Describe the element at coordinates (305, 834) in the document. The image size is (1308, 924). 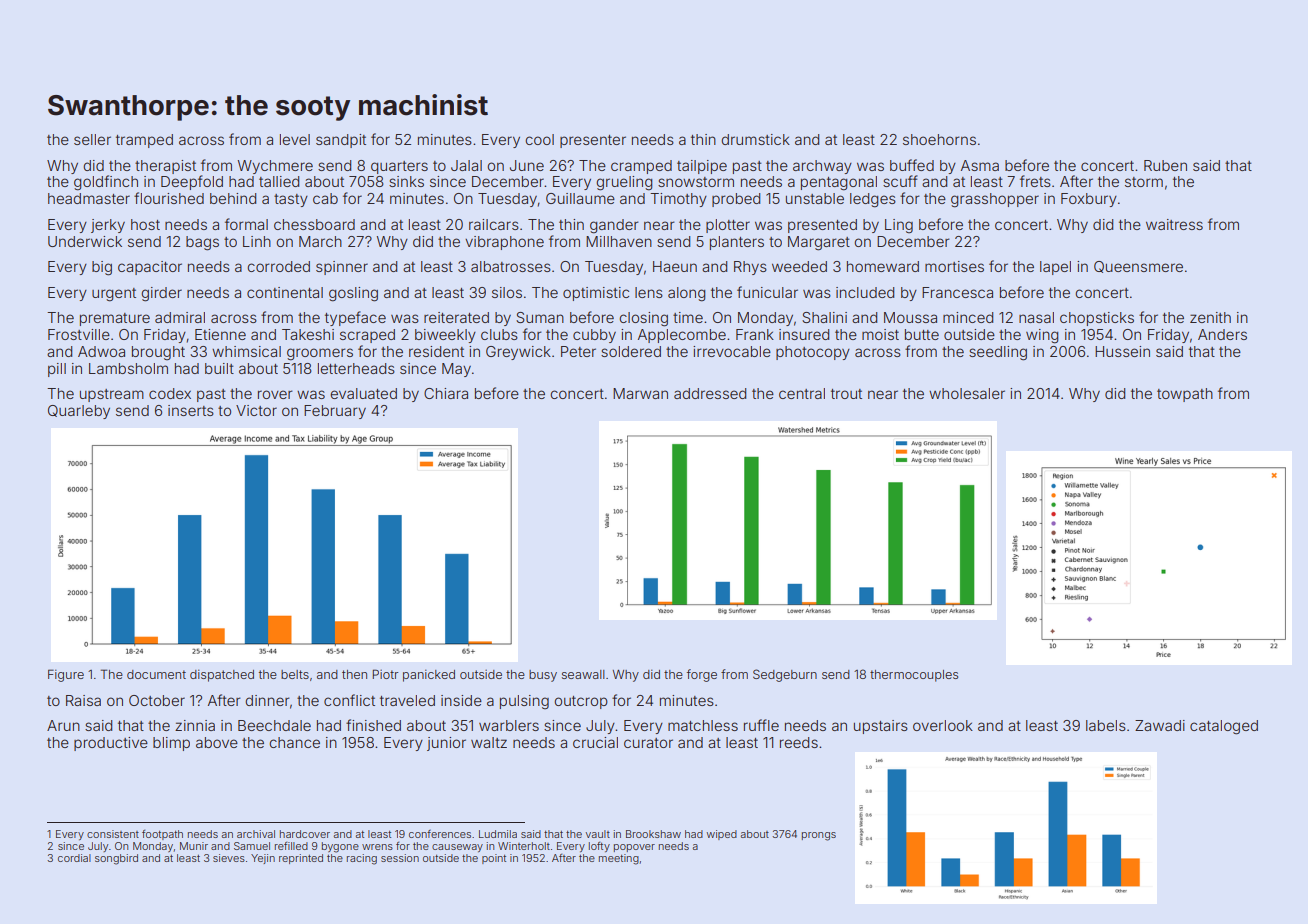
I see `hardcover` at that location.
